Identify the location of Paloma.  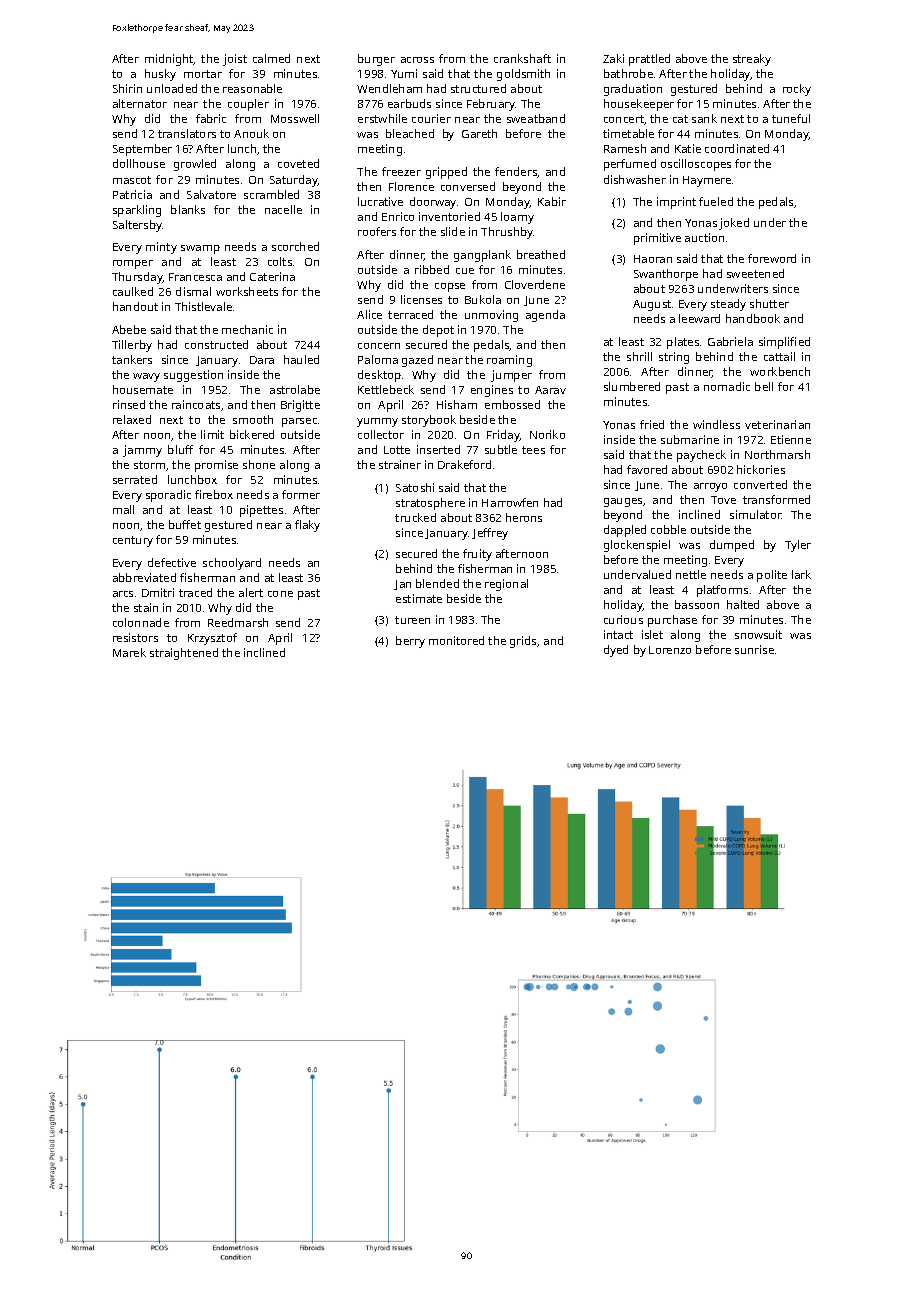
(378, 359).
